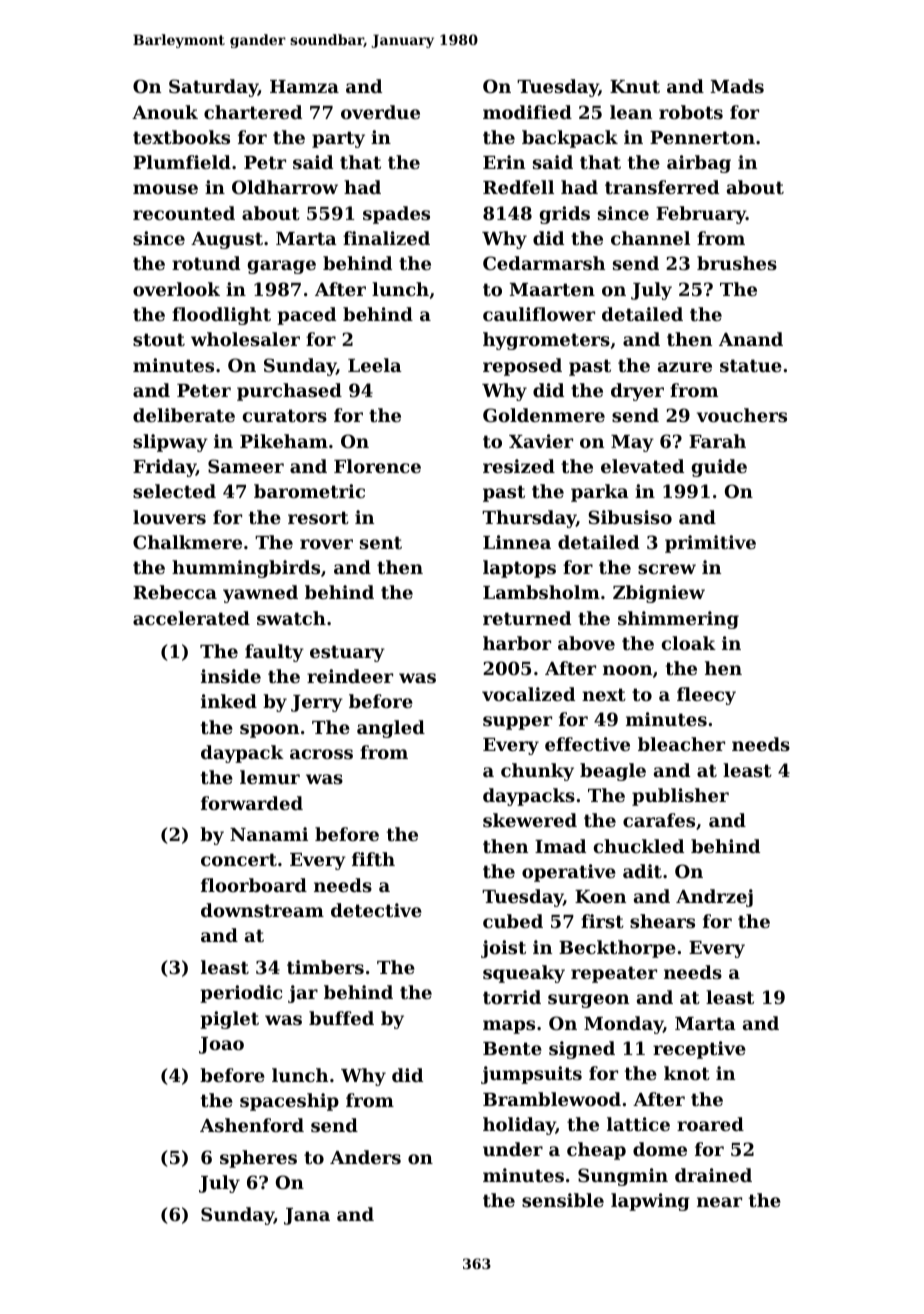  Describe the element at coordinates (341, 1018) in the screenshot. I see `buffed` at that location.
